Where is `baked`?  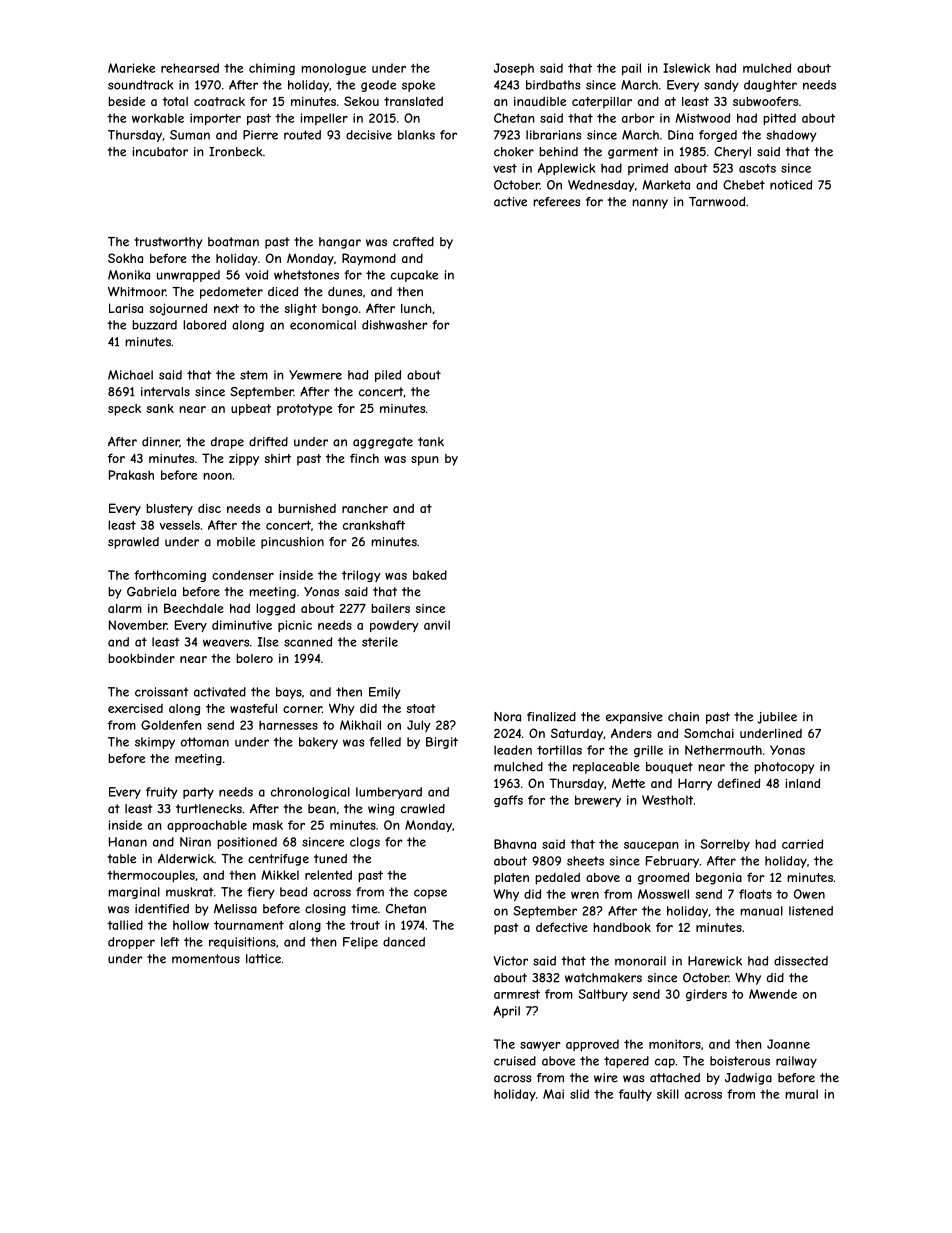
baked is located at coordinates (430, 575).
